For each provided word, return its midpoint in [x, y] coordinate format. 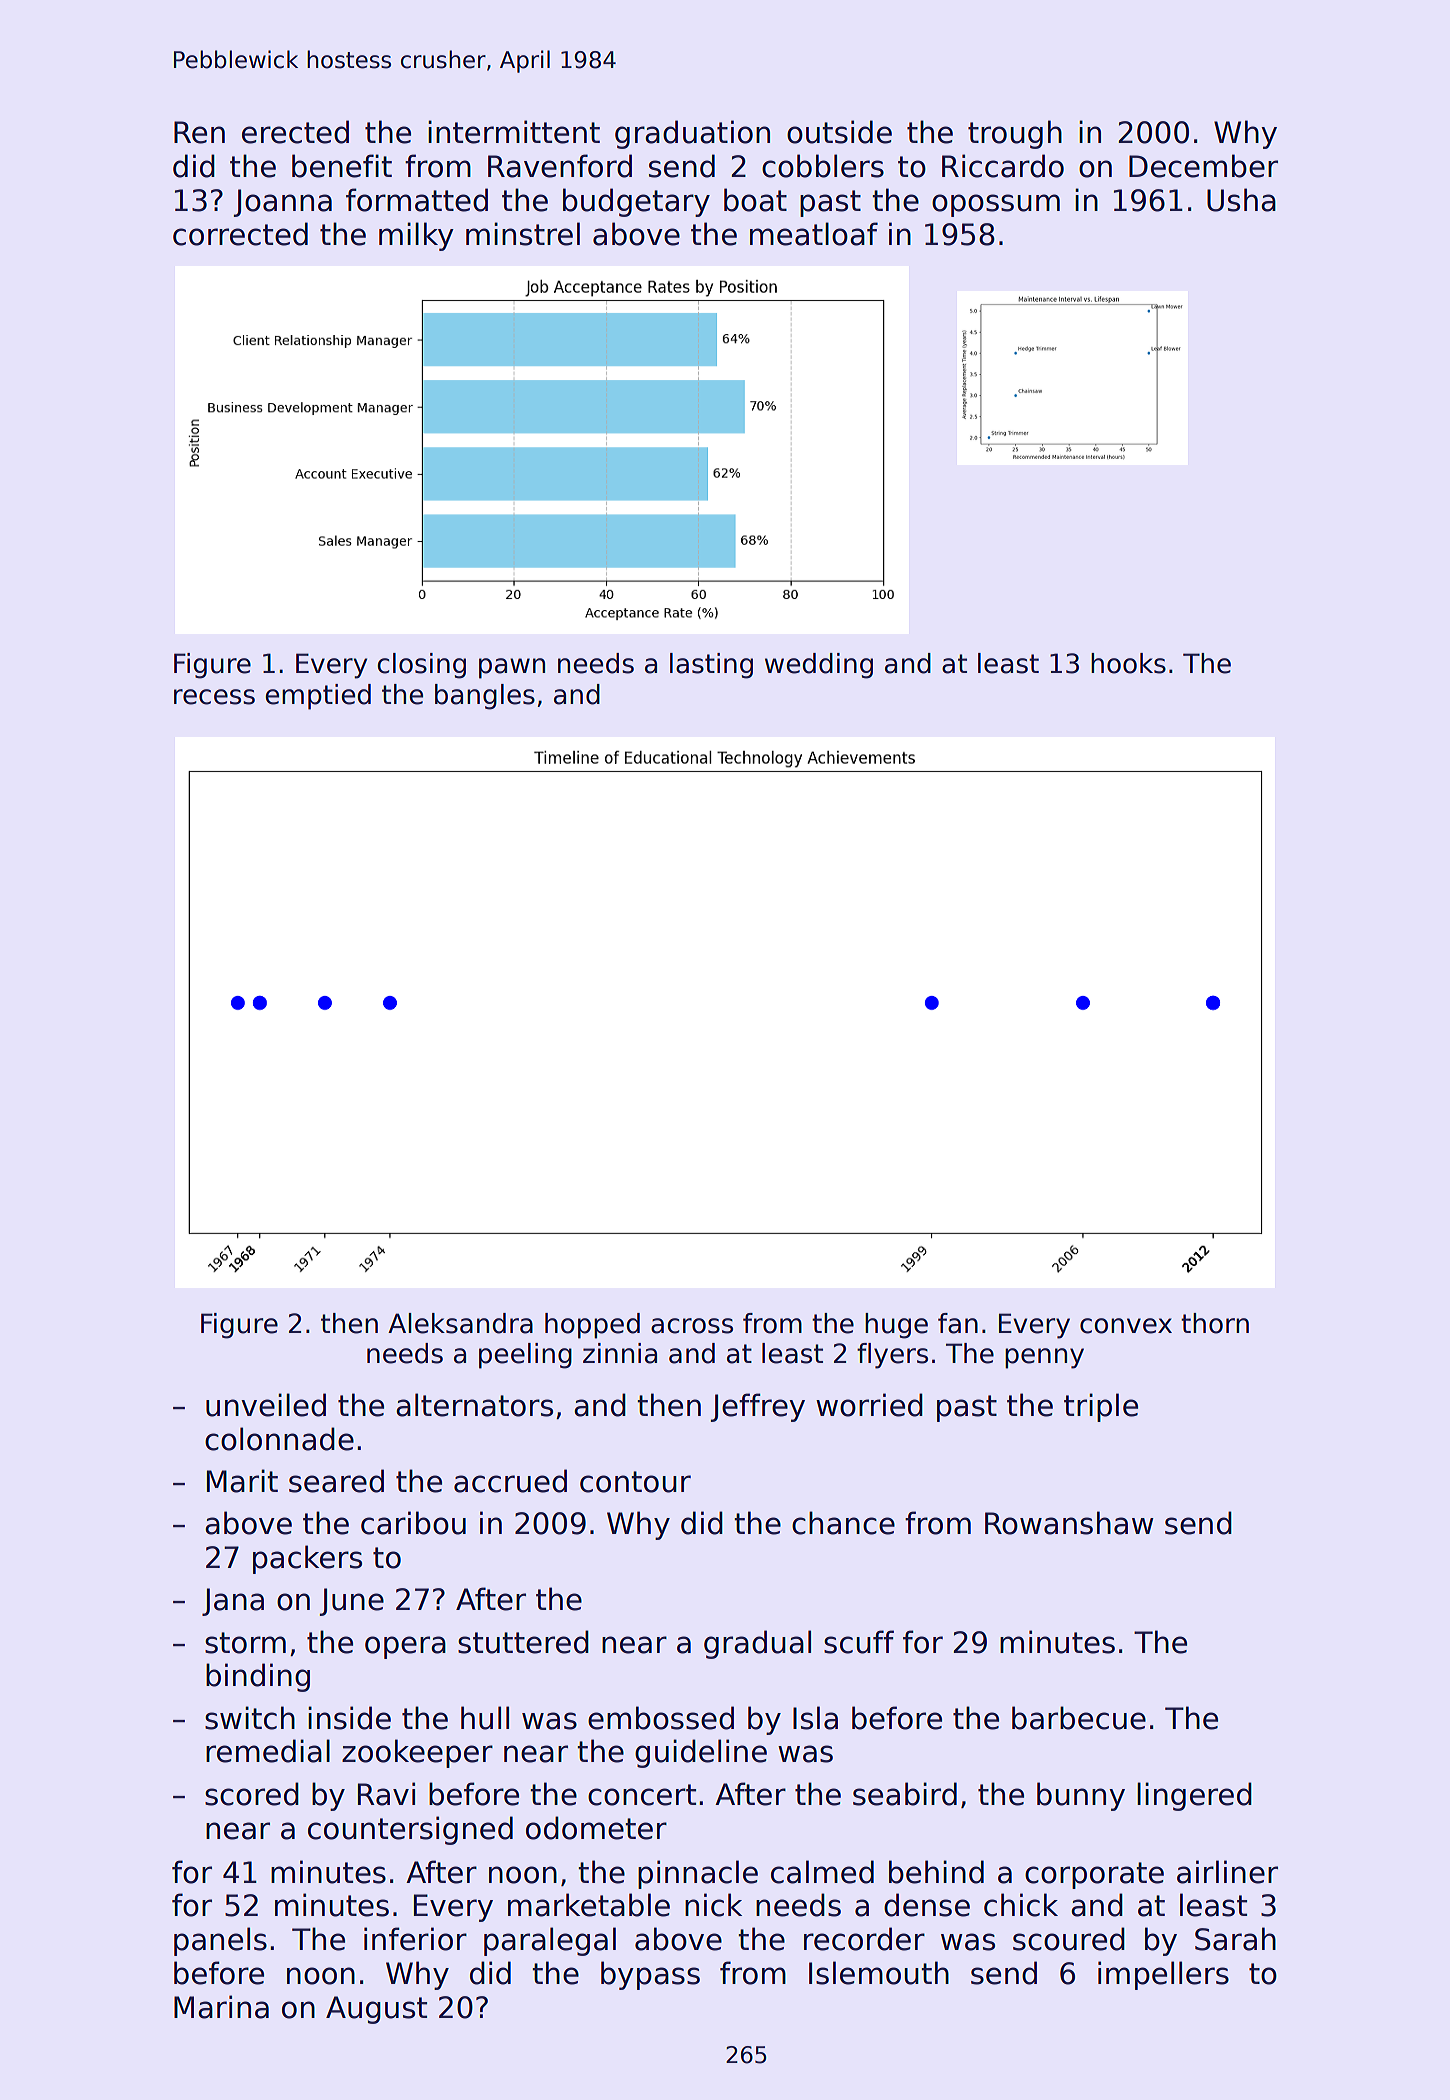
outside [839, 132]
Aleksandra [460, 1323]
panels [220, 1941]
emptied [318, 697]
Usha [1241, 200]
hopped [592, 1326]
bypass [650, 1975]
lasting [711, 666]
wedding [819, 666]
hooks [1128, 663]
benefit [342, 166]
